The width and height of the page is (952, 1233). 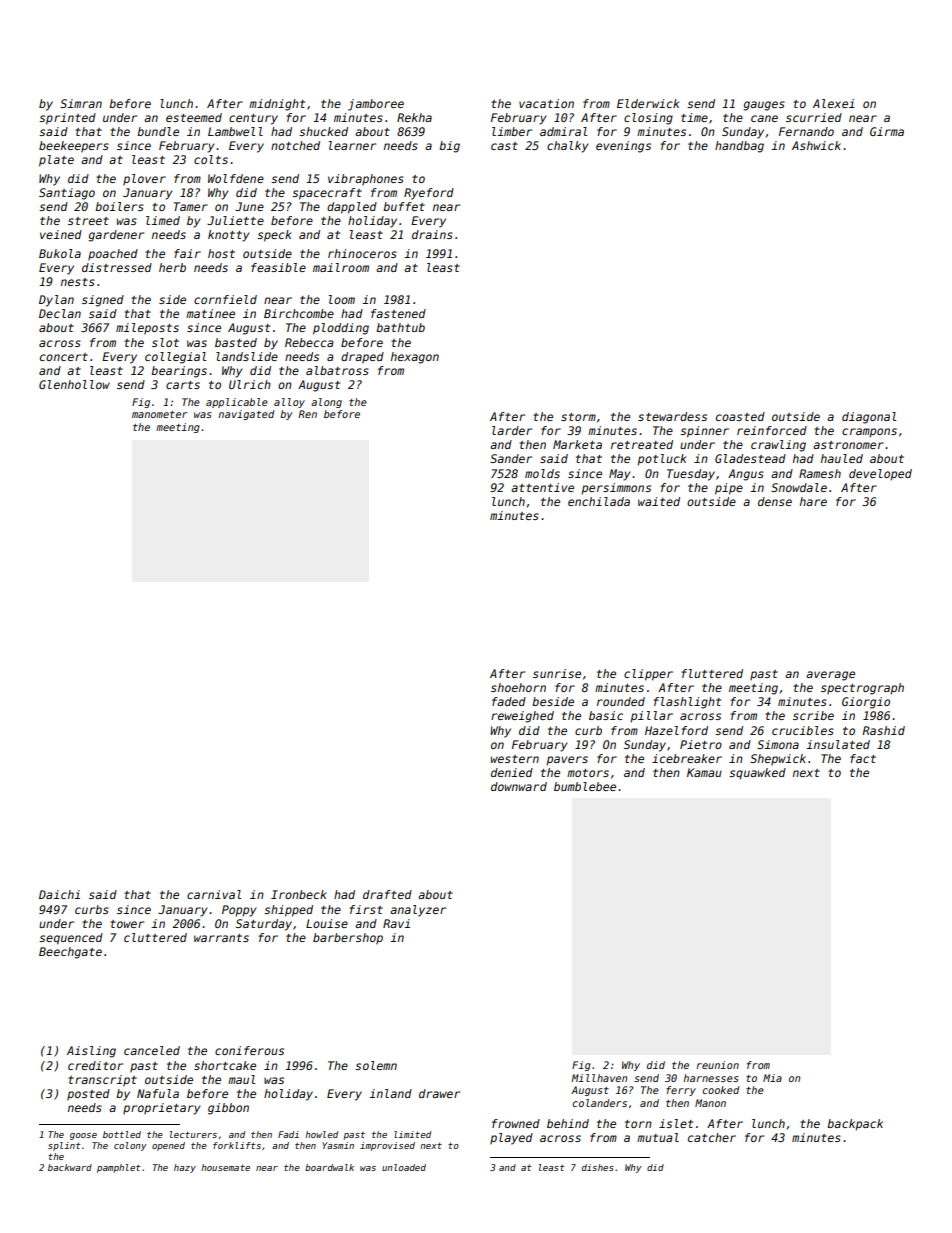 I want to click on manometer, so click(x=160, y=414).
